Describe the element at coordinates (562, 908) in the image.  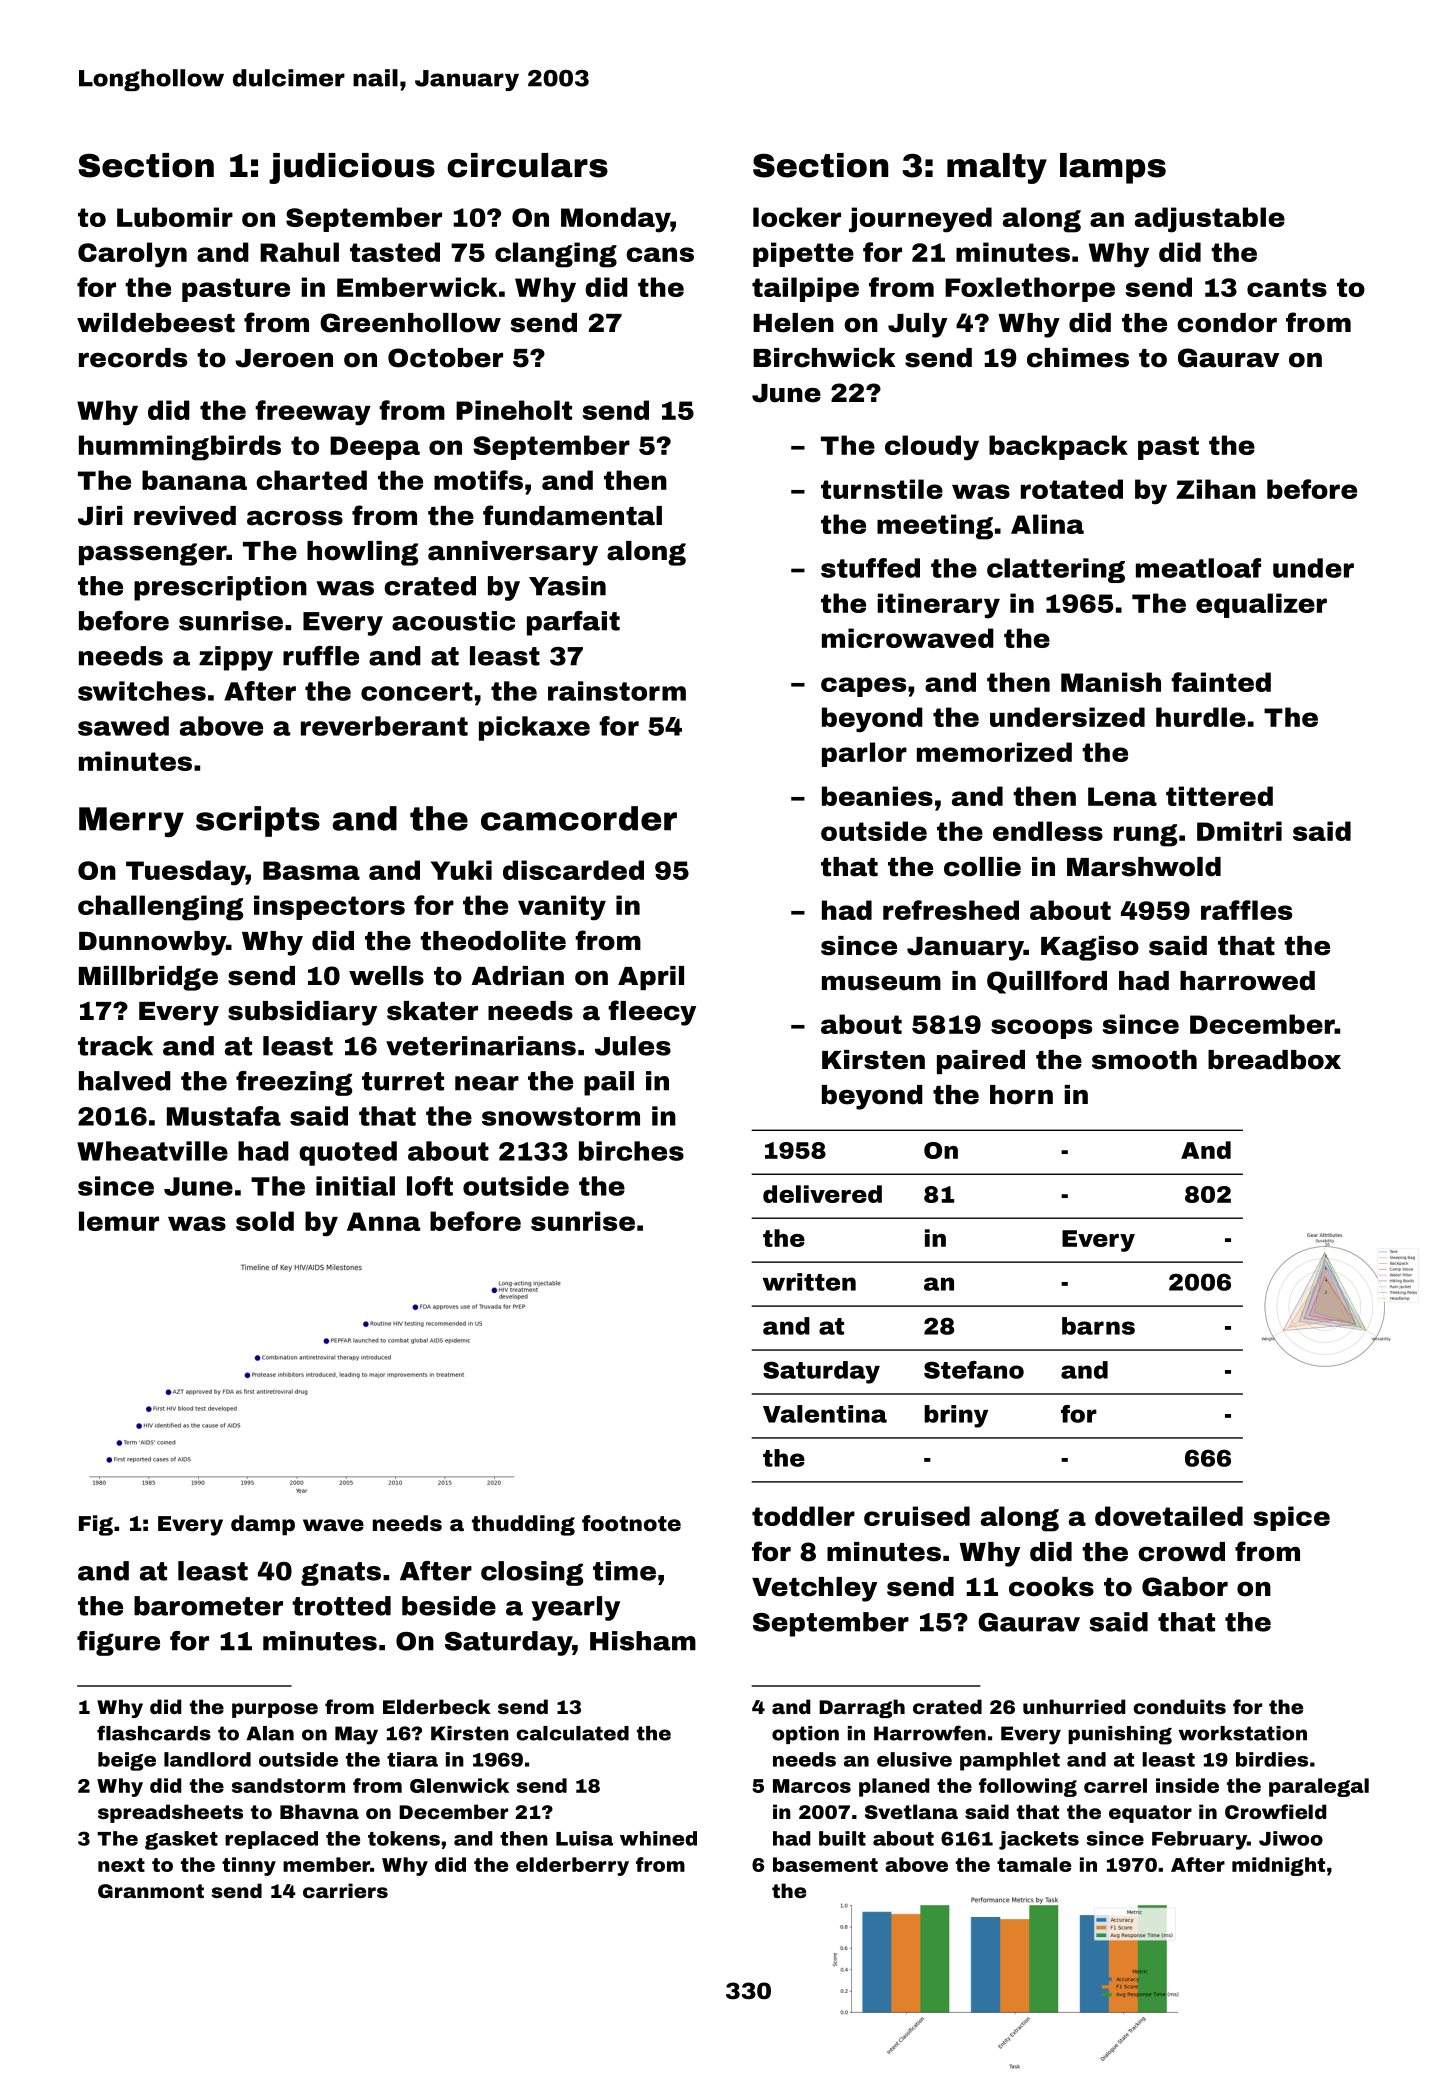
I see `vanity` at that location.
